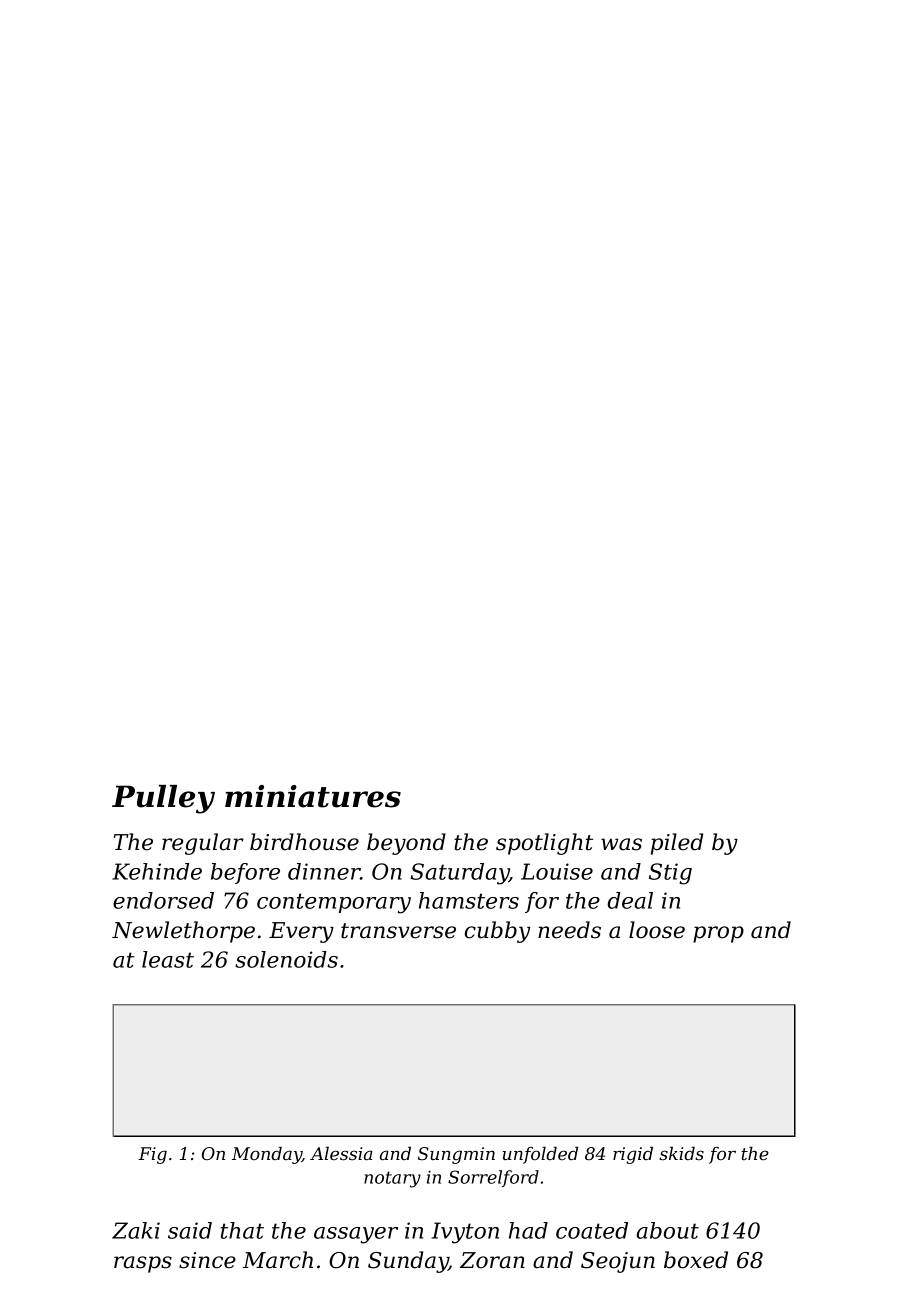  Describe the element at coordinates (718, 934) in the page. I see `prop` at that location.
